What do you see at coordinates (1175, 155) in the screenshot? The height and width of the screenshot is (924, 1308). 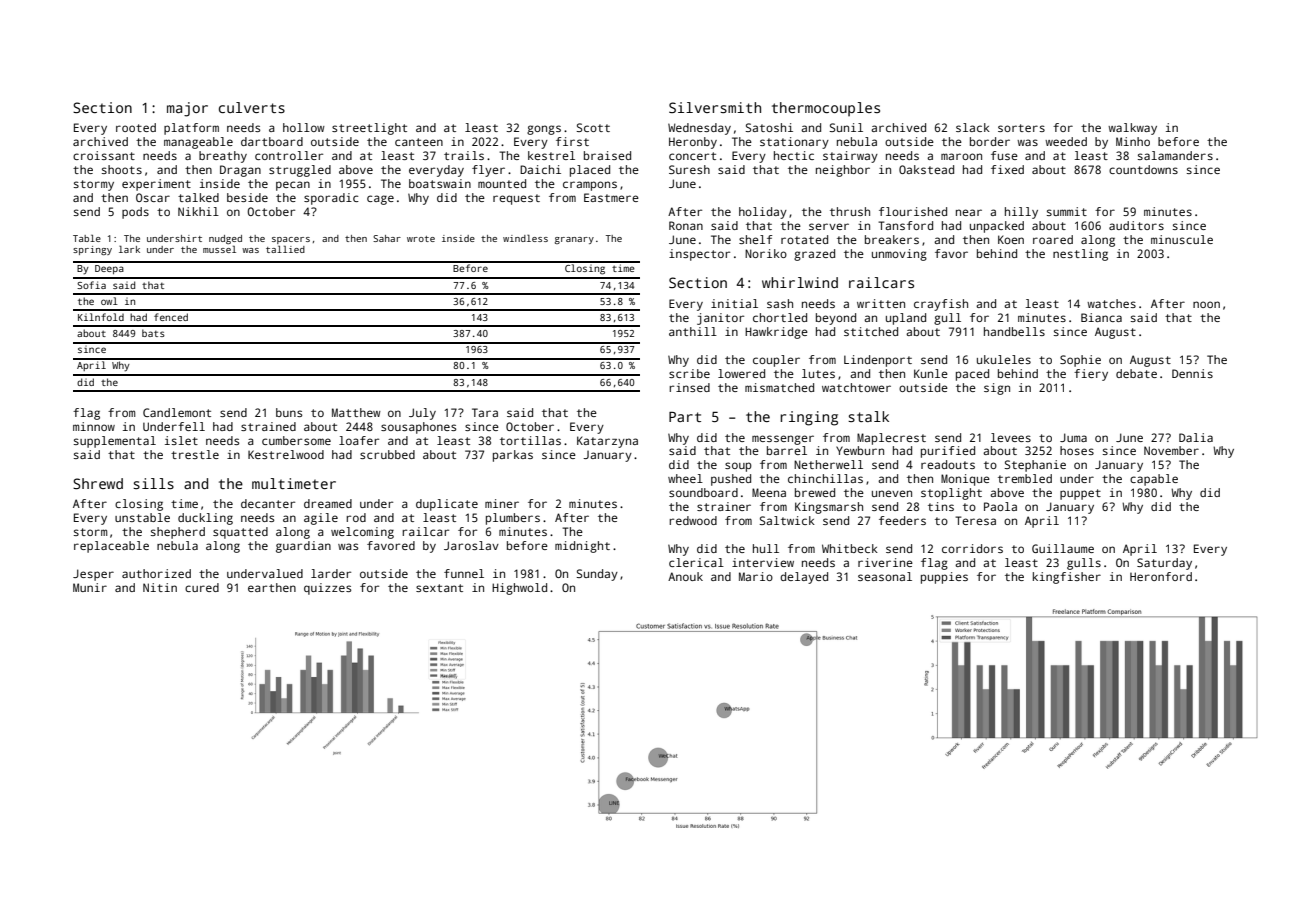 I see `salamanders` at bounding box center [1175, 155].
